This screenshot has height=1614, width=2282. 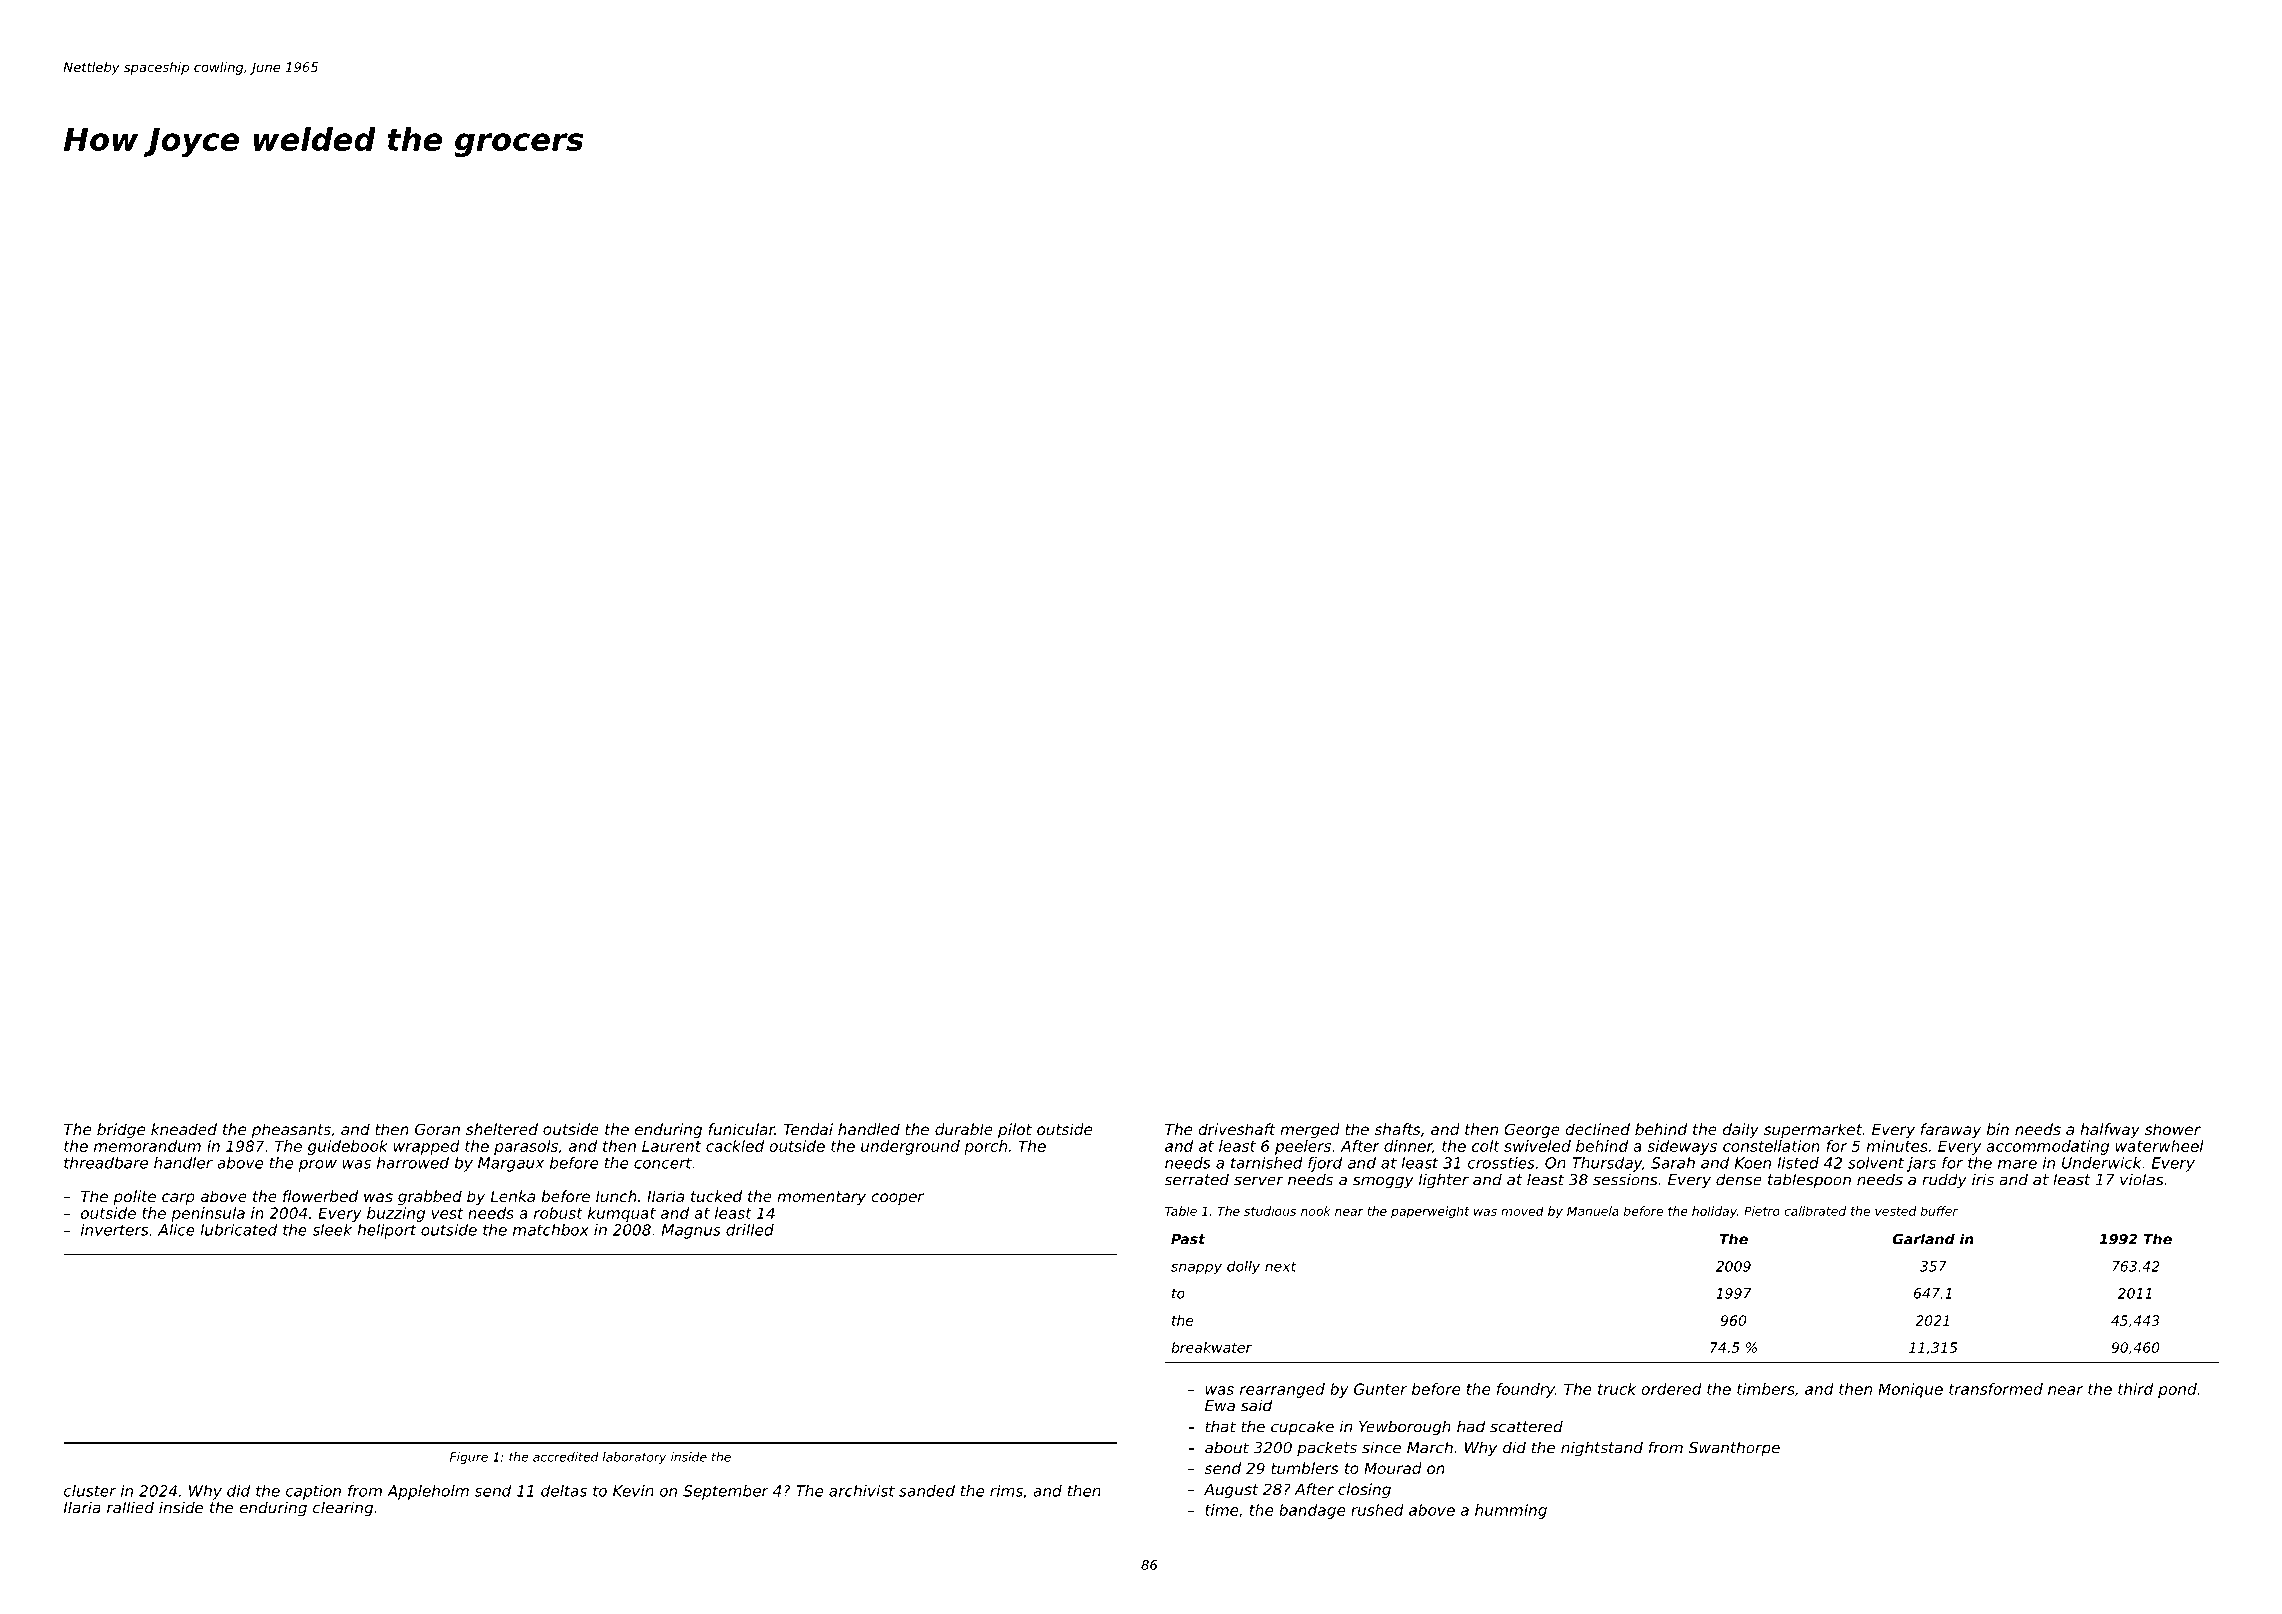 What do you see at coordinates (1766, 1389) in the screenshot?
I see `timbers` at bounding box center [1766, 1389].
